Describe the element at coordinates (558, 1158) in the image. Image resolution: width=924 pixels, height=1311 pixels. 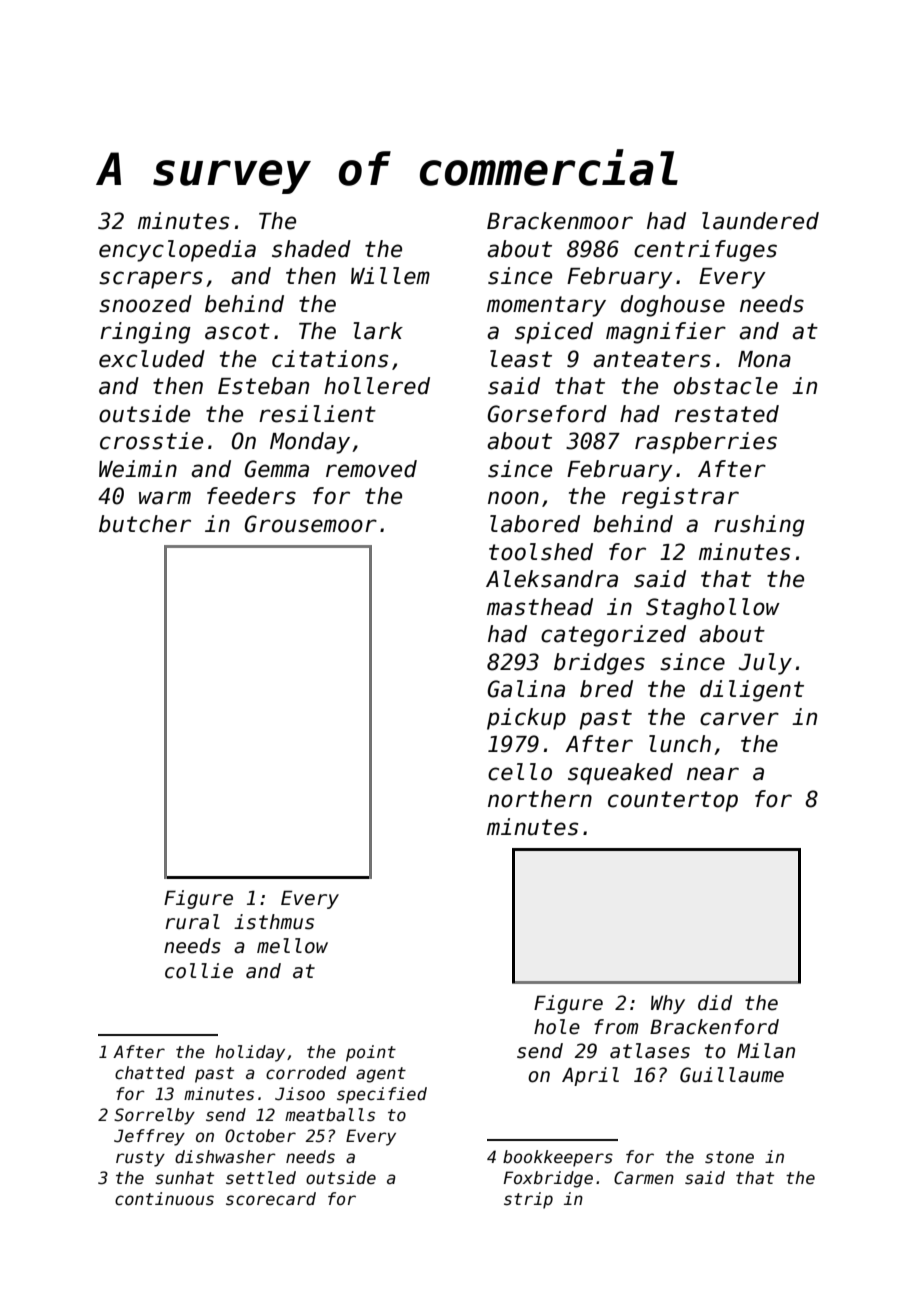
I see `bookkeepers` at that location.
